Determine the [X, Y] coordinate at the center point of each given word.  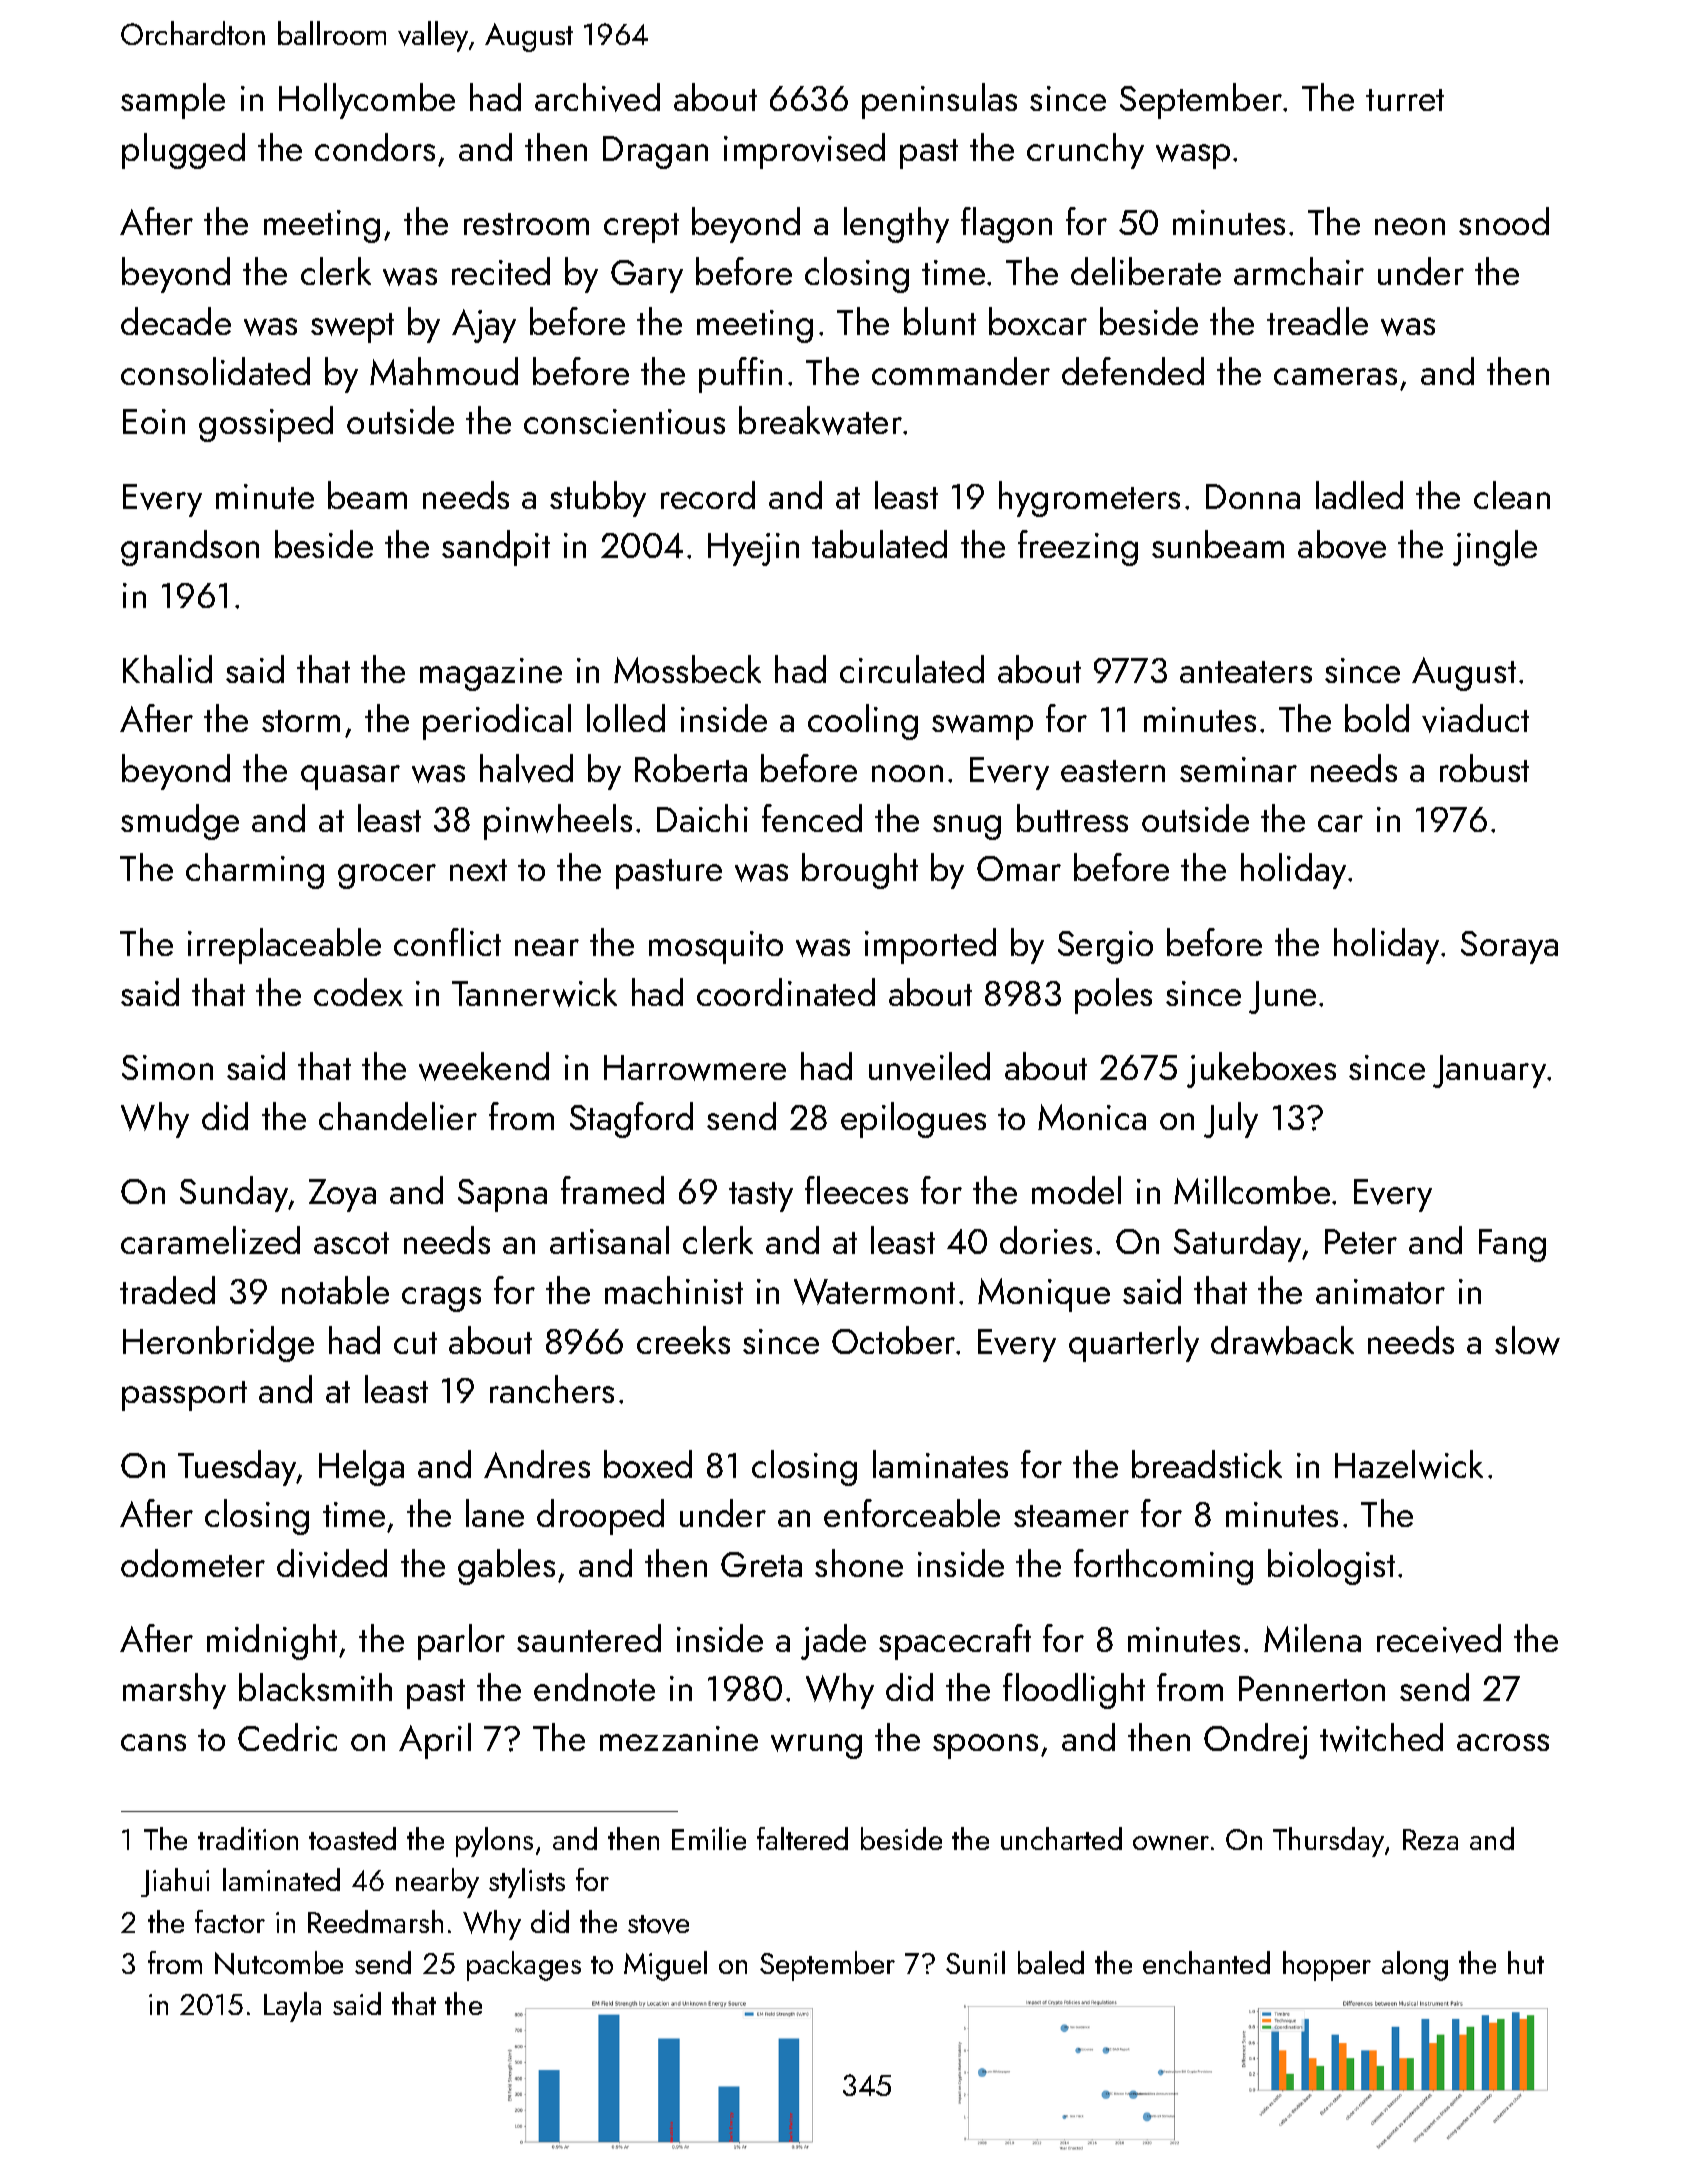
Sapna [502, 1195]
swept [352, 328]
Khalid [167, 669]
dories [1046, 1240]
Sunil [975, 1962]
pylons [494, 1842]
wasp [1193, 156]
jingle [1495, 548]
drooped [600, 1517]
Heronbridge [218, 1344]
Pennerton [1312, 1688]
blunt [940, 321]
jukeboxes [1261, 1070]
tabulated [879, 544]
